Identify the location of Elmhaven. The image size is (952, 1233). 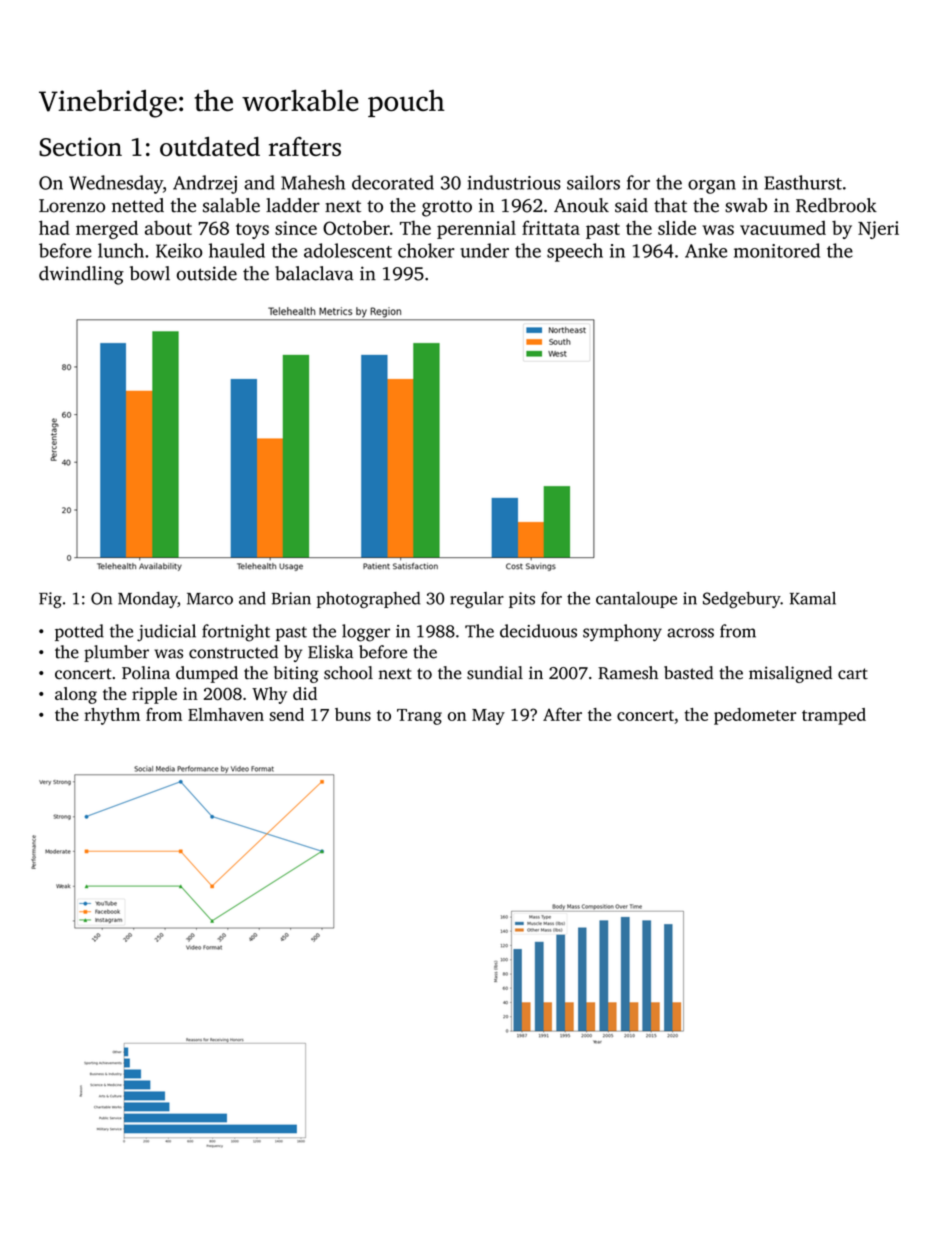
(226, 714).
